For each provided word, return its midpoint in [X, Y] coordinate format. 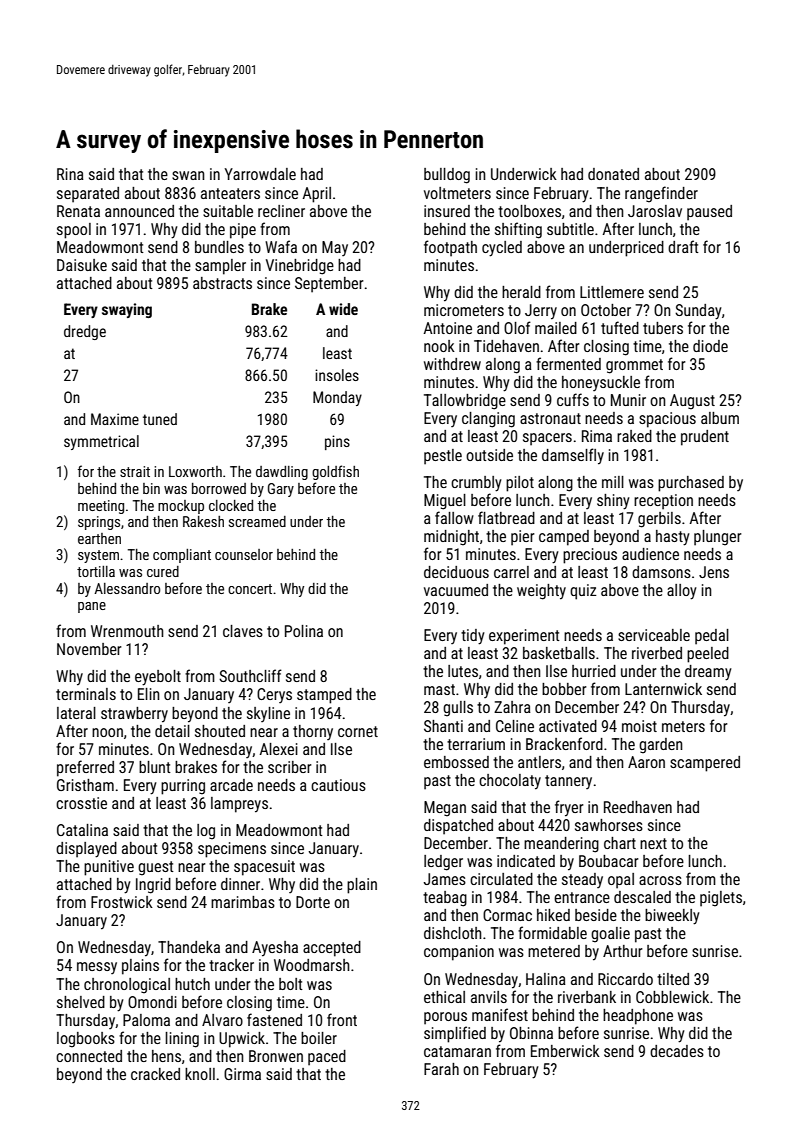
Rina [70, 174]
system [98, 556]
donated [613, 174]
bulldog [447, 176]
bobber [564, 689]
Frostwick [122, 902]
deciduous [456, 572]
